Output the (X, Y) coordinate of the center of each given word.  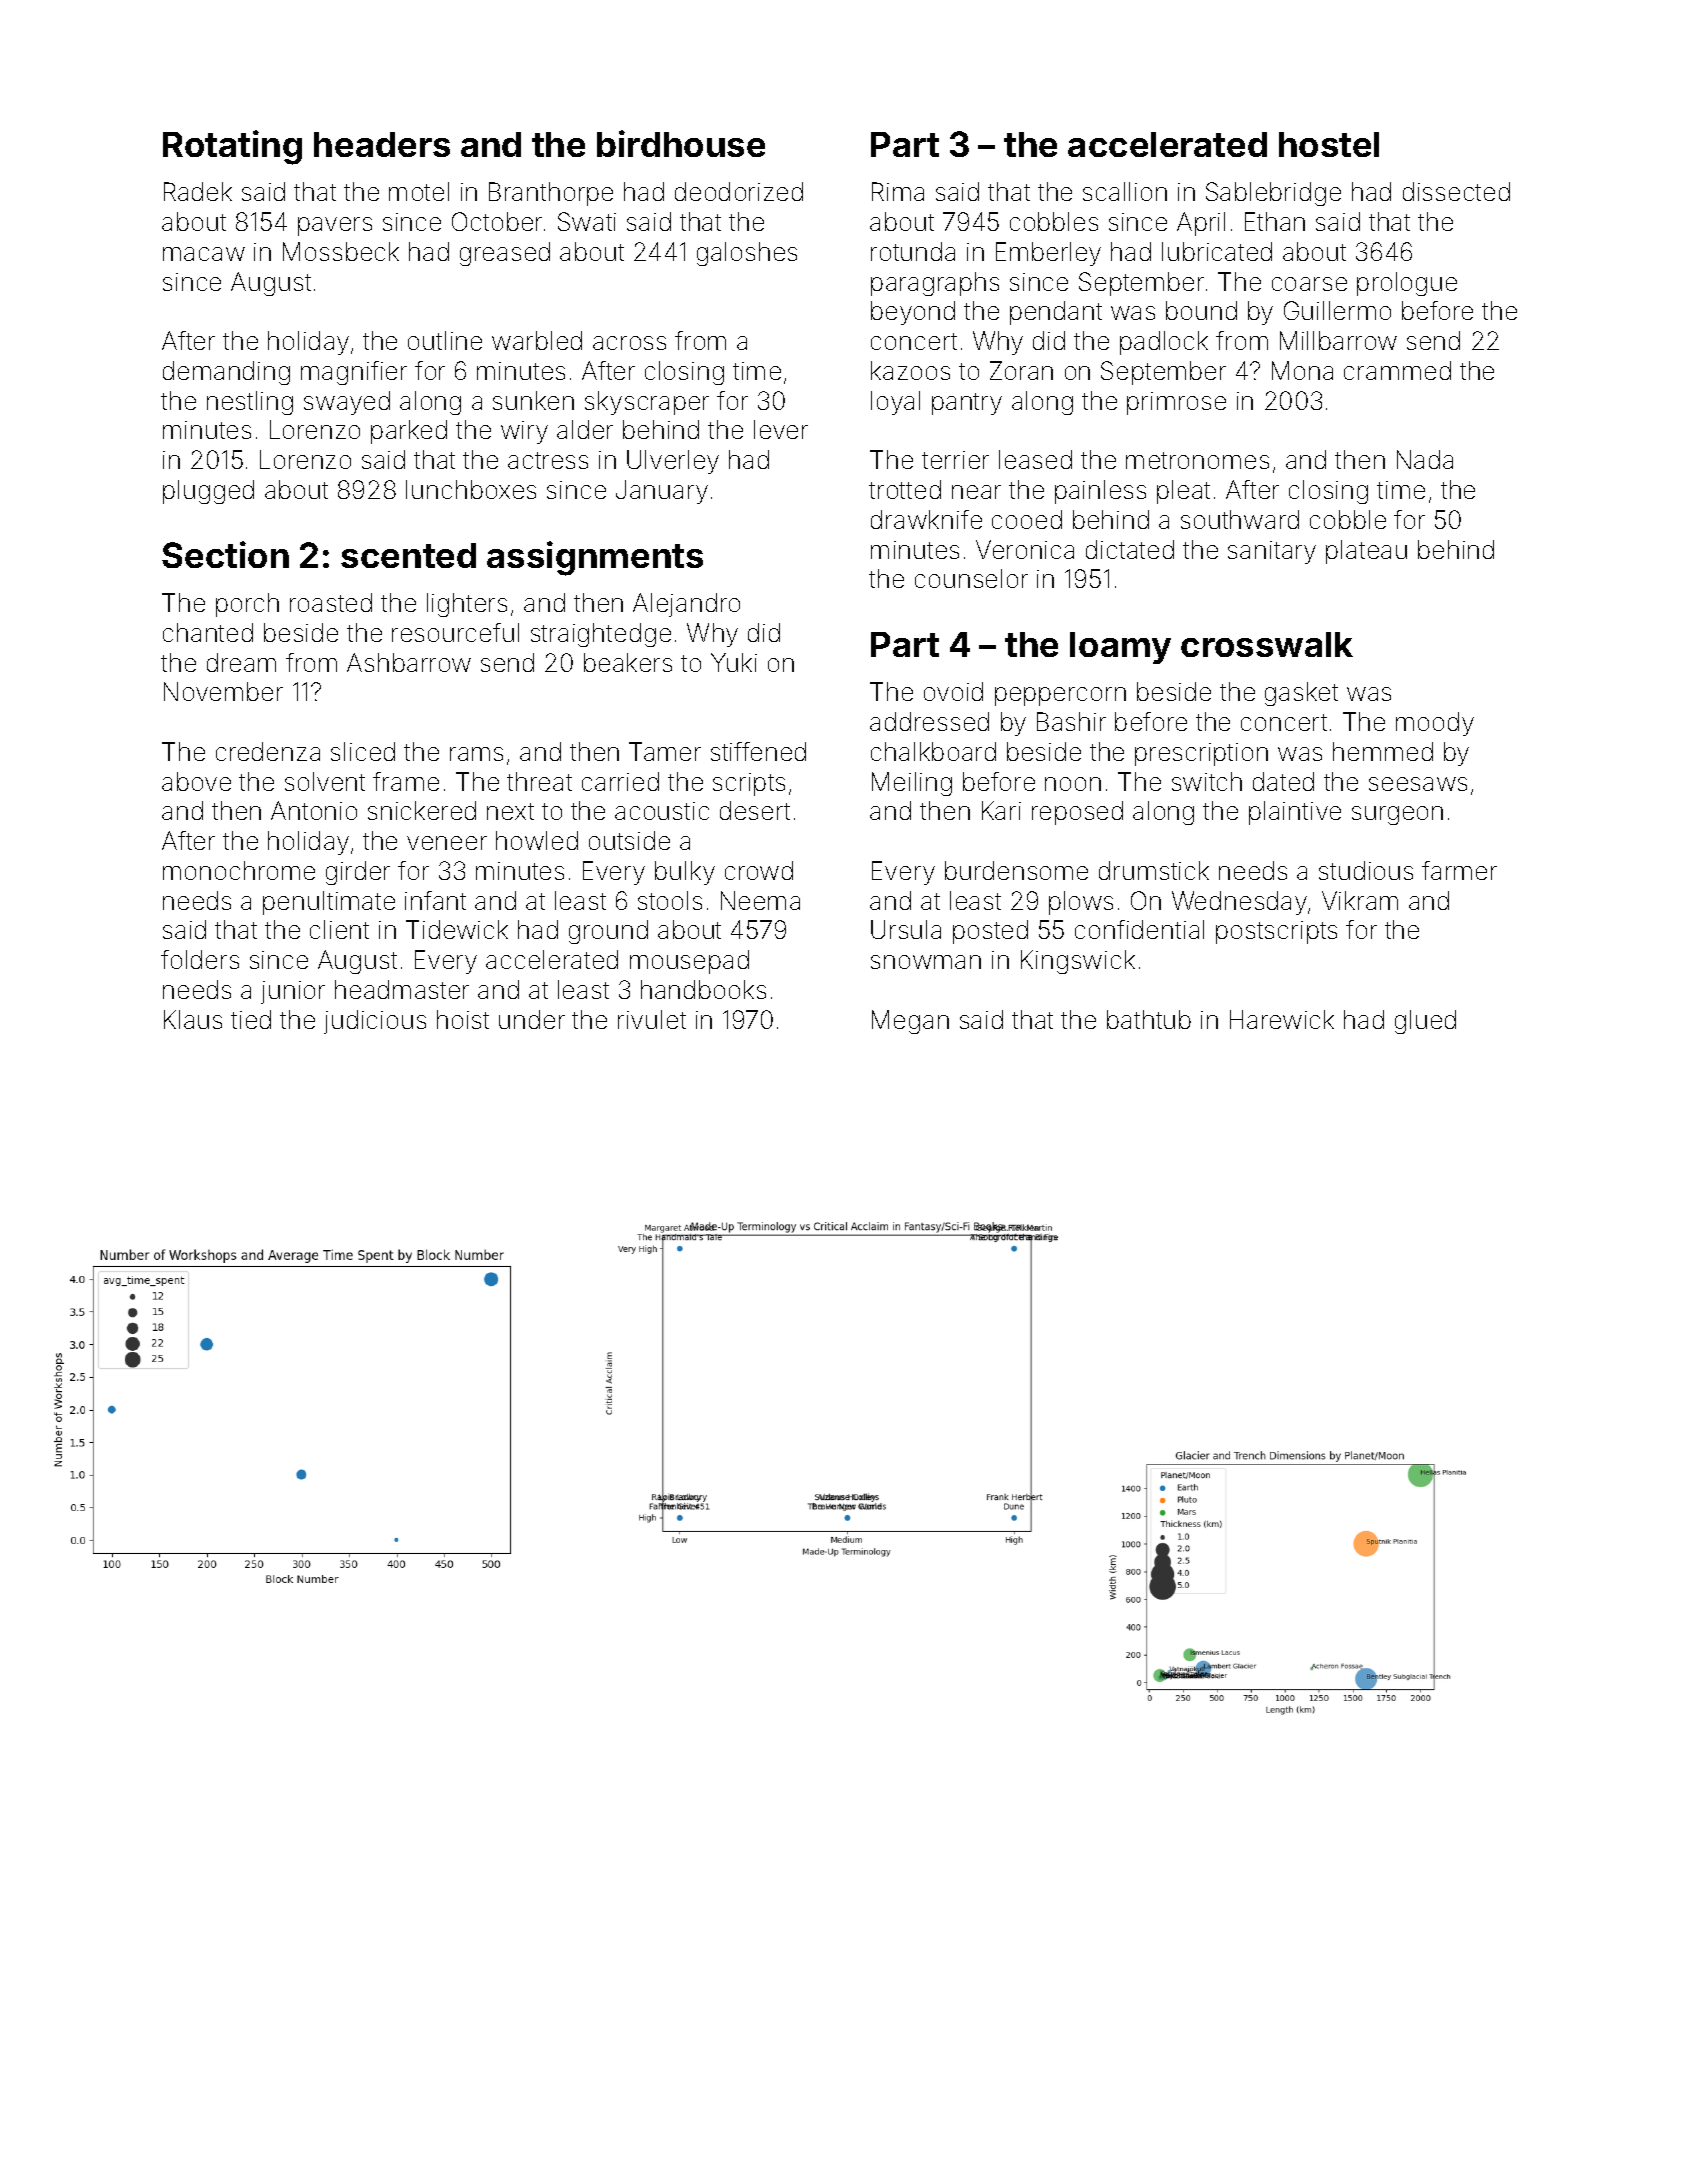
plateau (1366, 552)
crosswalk (1267, 644)
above (196, 781)
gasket (1301, 694)
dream (241, 662)
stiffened (758, 751)
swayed (347, 403)
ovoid (953, 691)
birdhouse (681, 143)
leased (1035, 459)
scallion (1125, 191)
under (532, 1019)
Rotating (232, 147)
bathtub (1149, 1019)
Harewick (1282, 1019)
